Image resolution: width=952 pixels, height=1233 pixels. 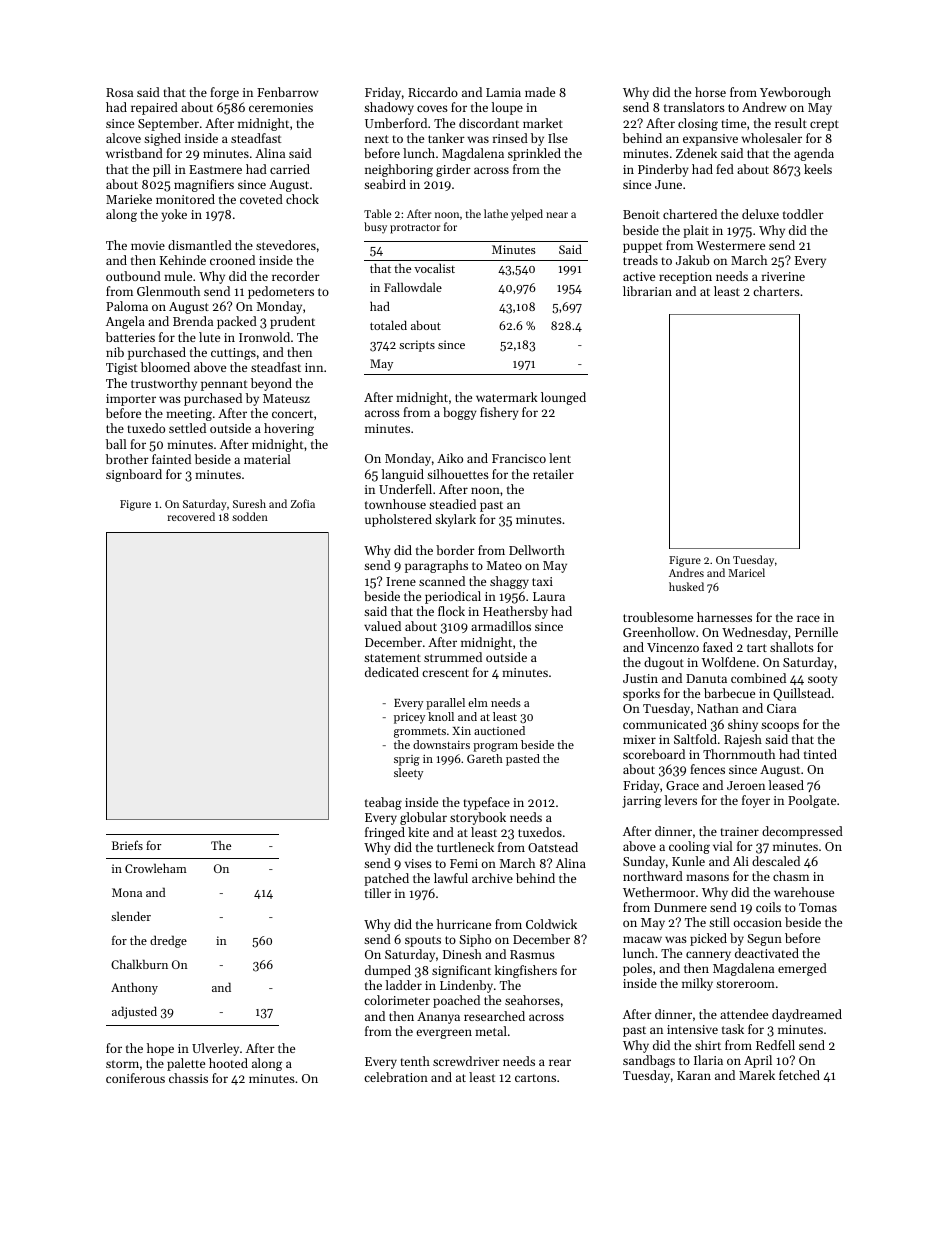 What do you see at coordinates (534, 154) in the screenshot?
I see `sprinkled` at bounding box center [534, 154].
